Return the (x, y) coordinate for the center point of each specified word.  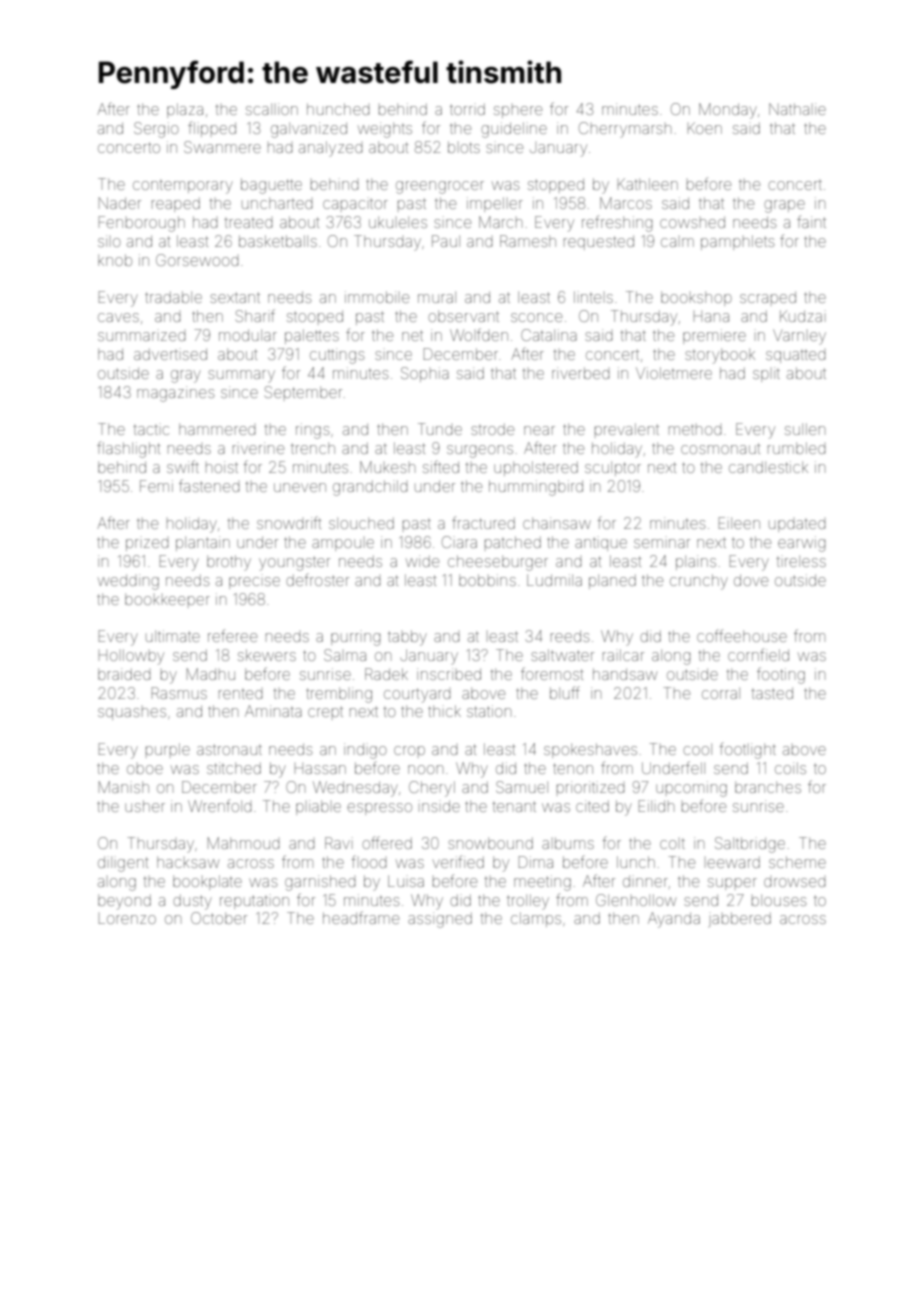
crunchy (699, 582)
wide (422, 561)
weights (385, 130)
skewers (267, 655)
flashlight (128, 449)
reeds (570, 636)
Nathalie (797, 109)
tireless (801, 561)
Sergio (156, 130)
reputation (254, 902)
